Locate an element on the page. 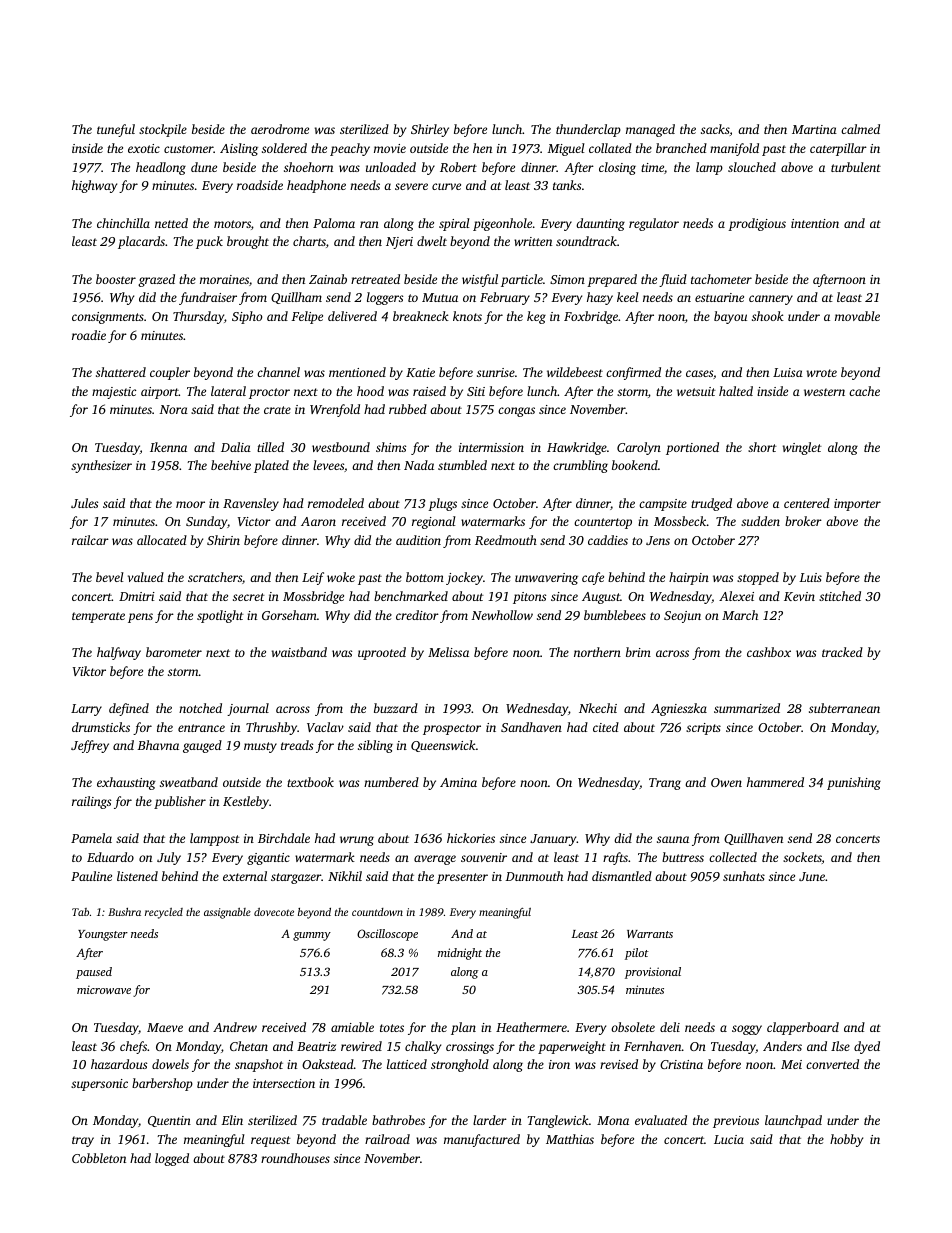 The image size is (952, 1233). Matthias is located at coordinates (570, 1139).
